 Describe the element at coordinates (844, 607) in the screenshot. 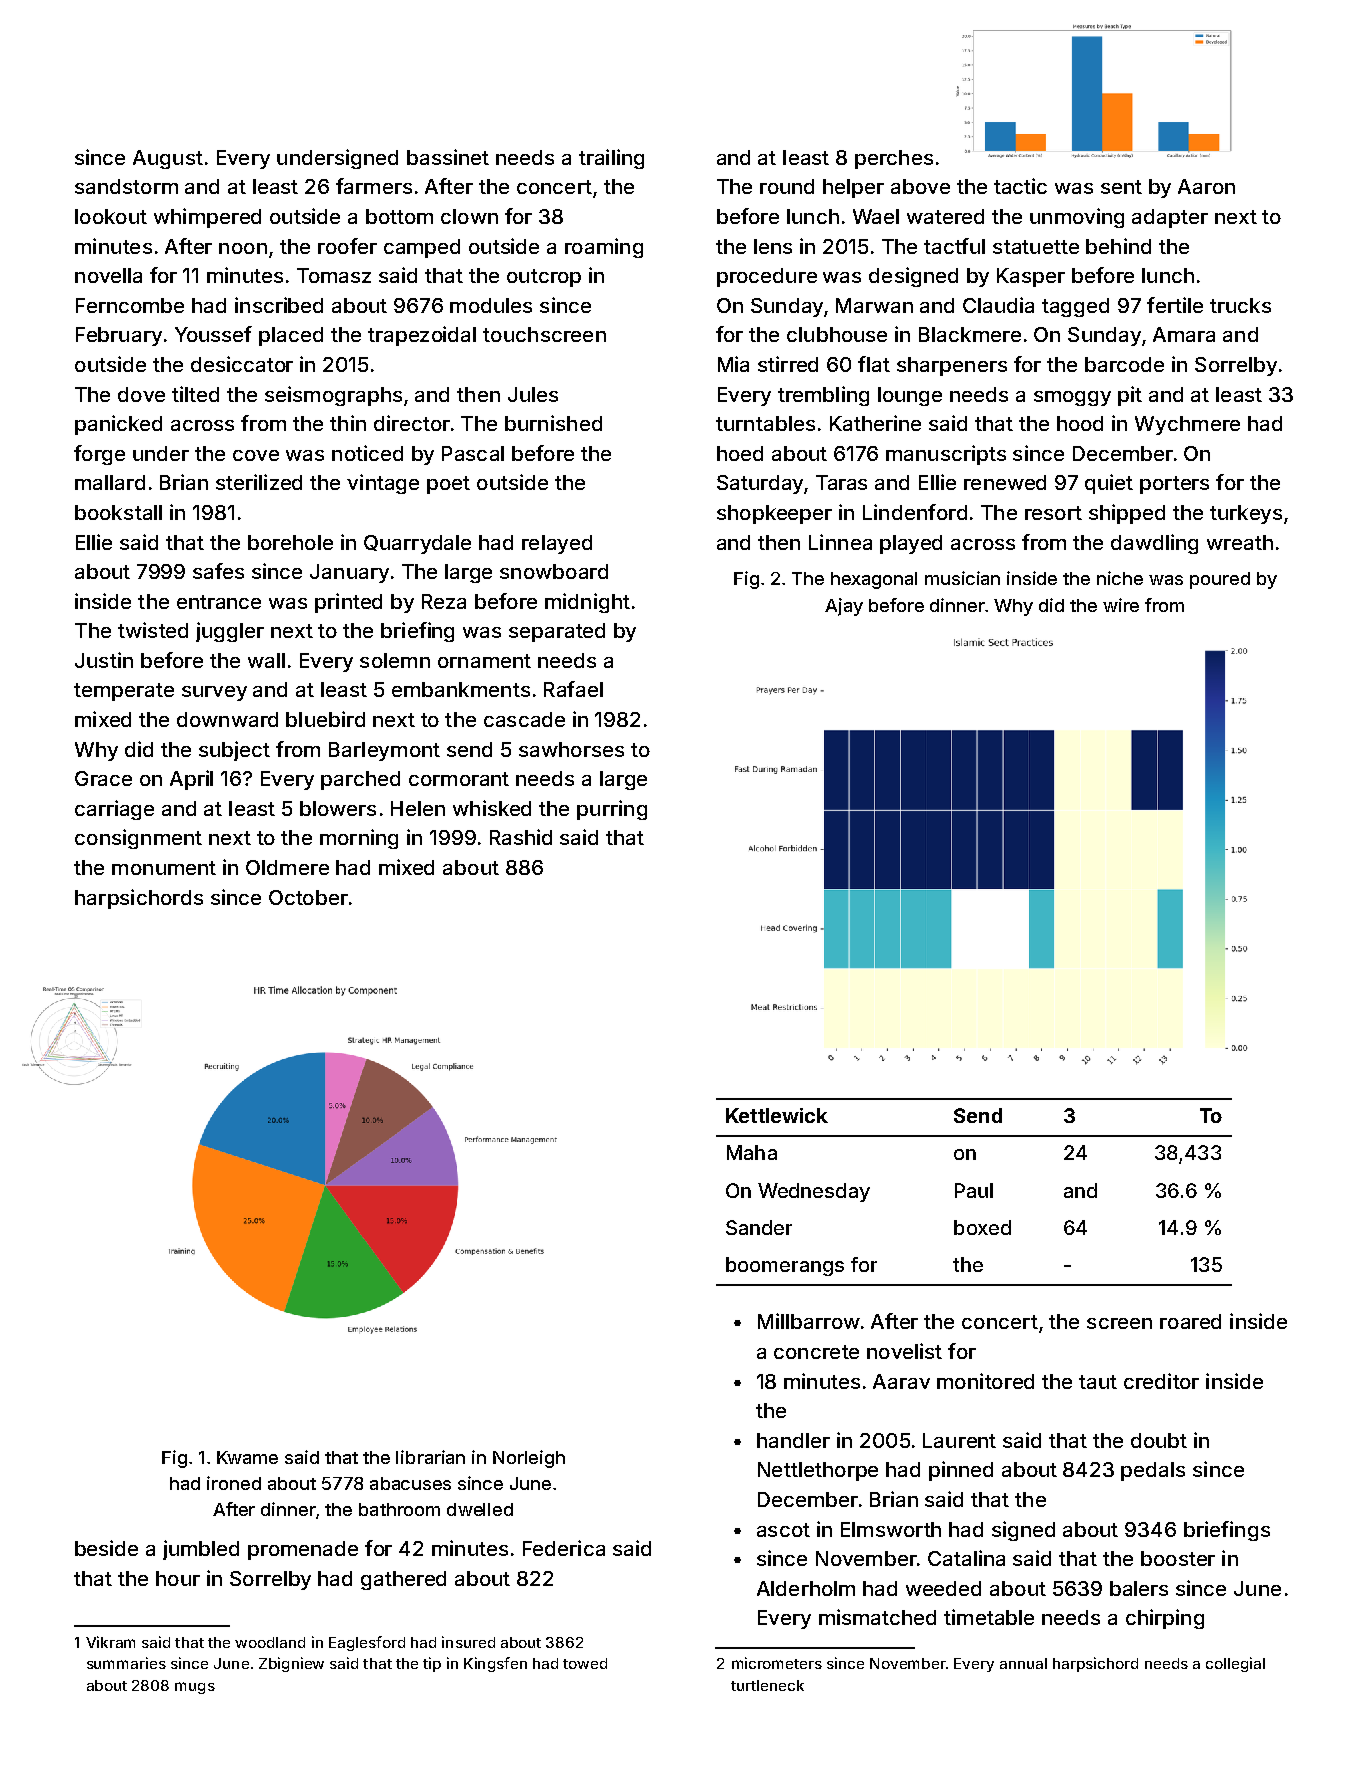

I see `Ajay` at that location.
